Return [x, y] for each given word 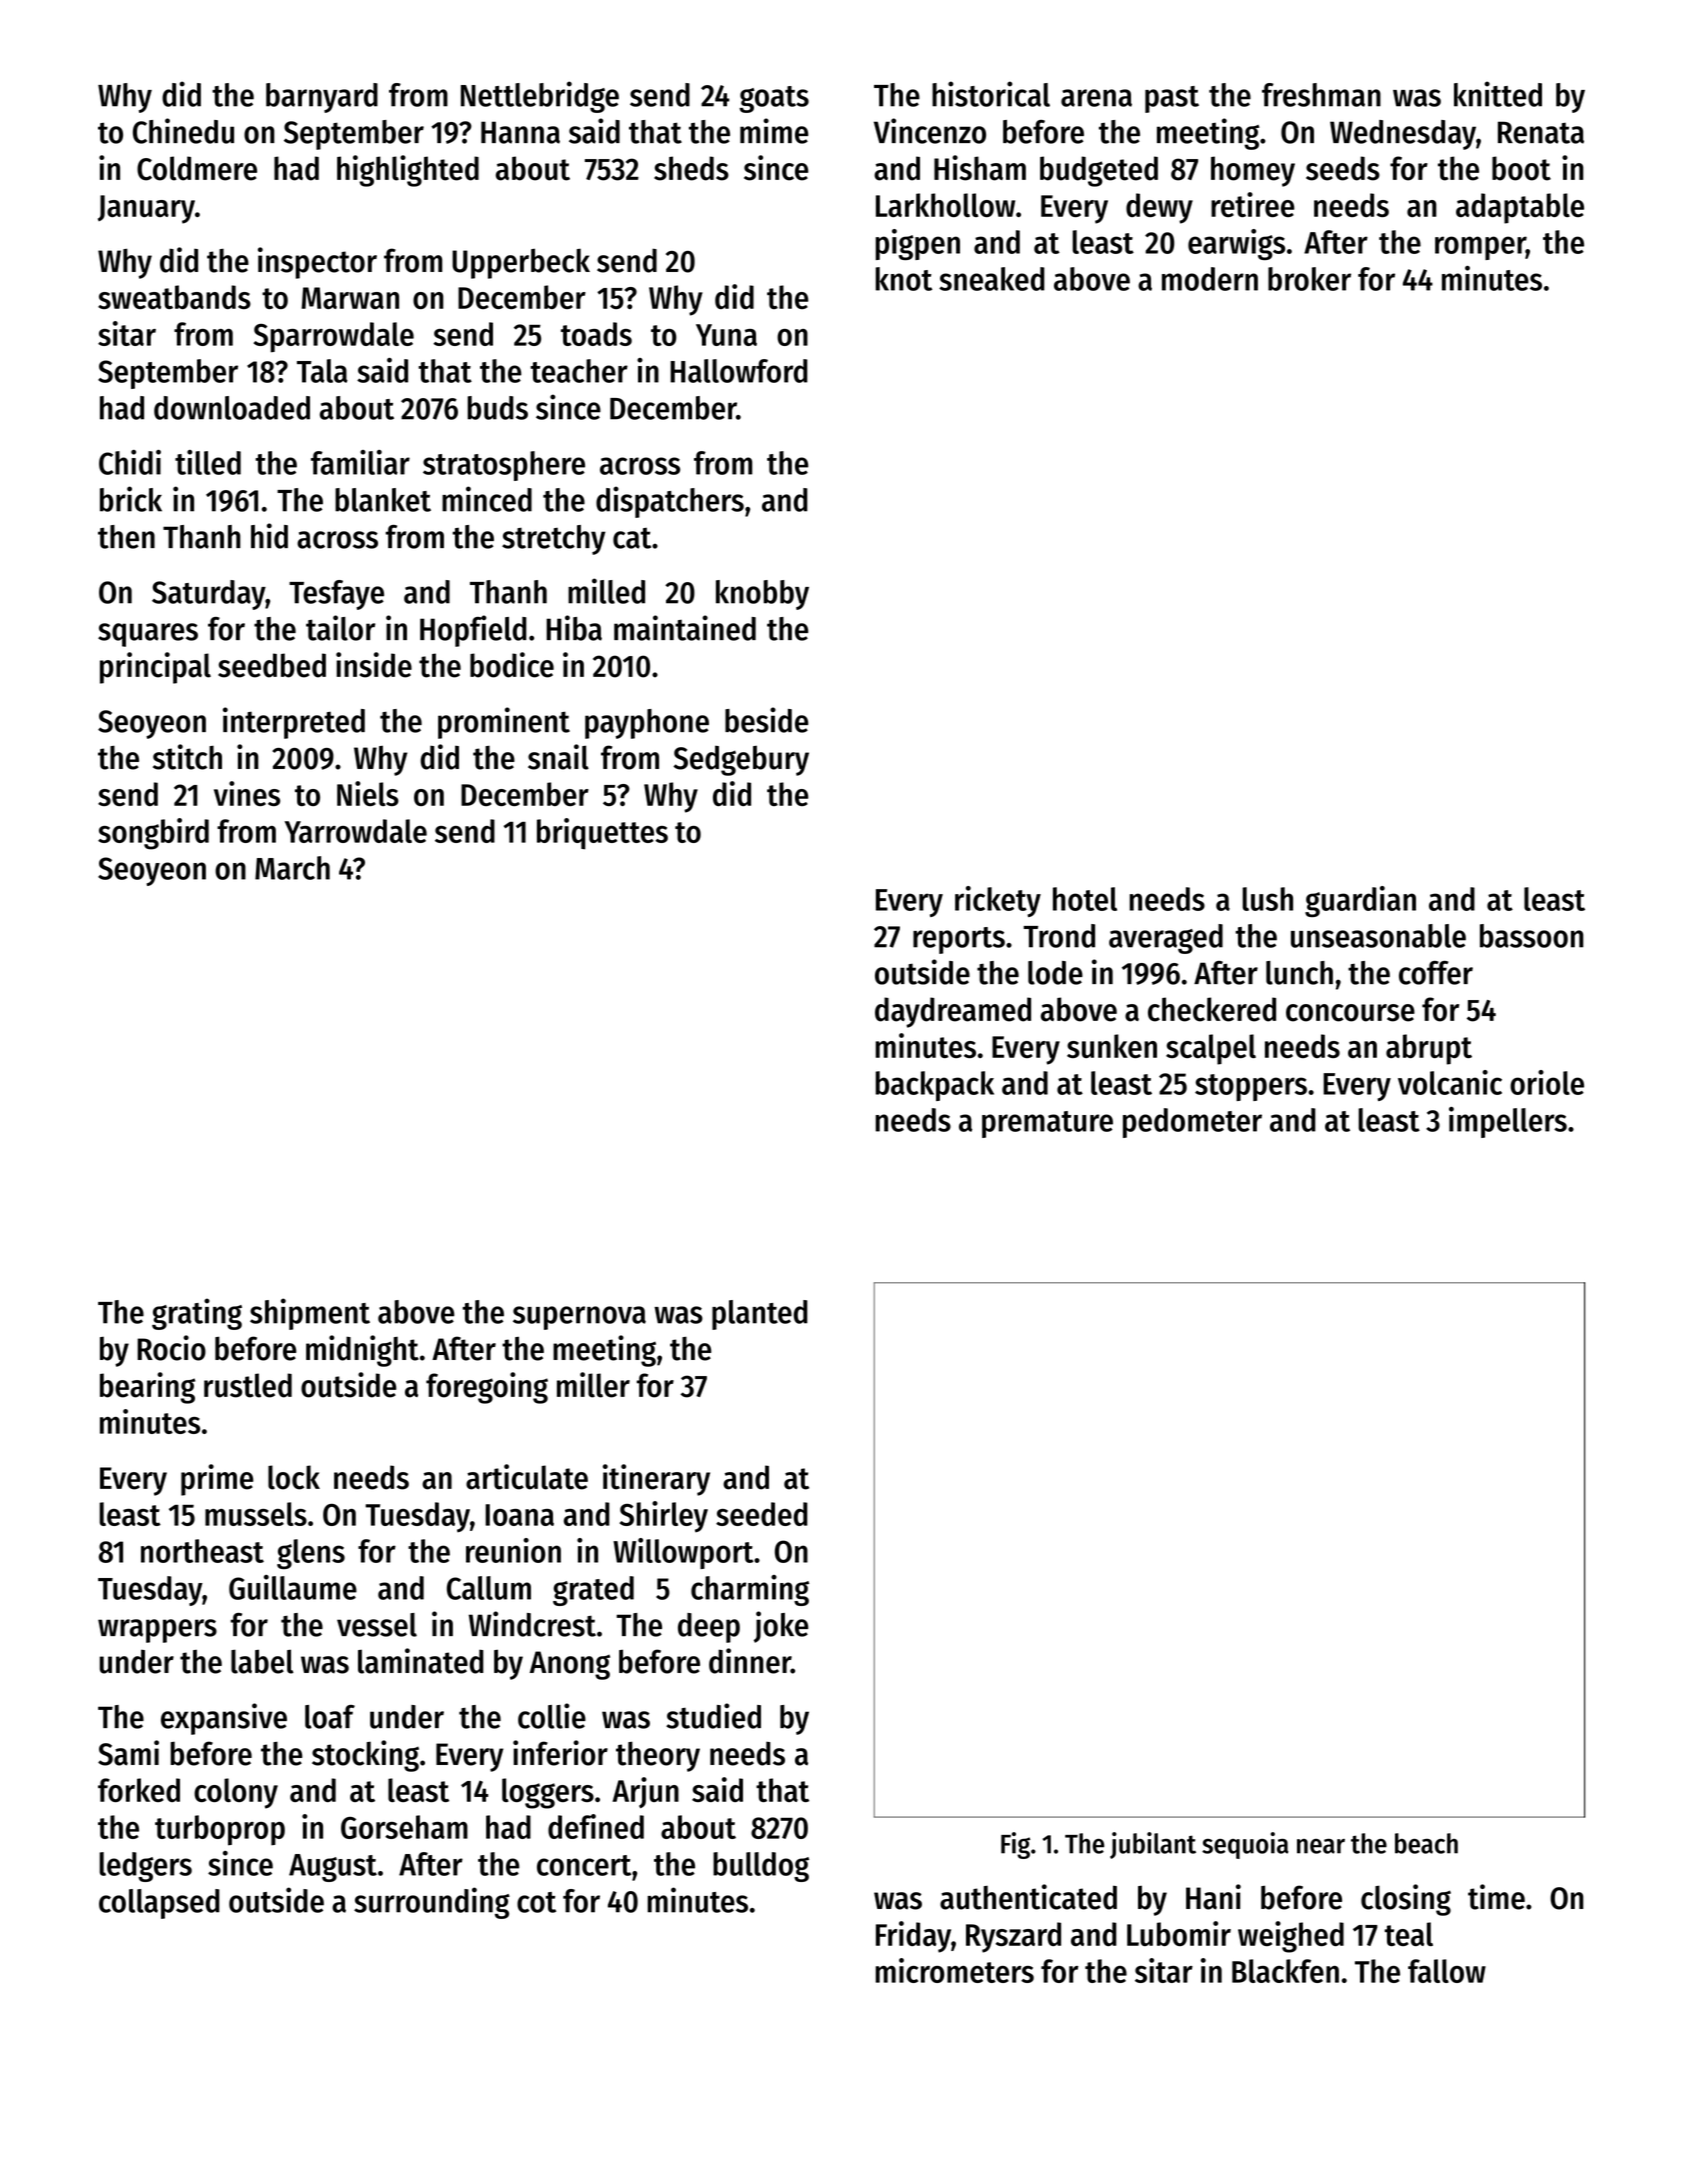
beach [1426, 1843]
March [292, 868]
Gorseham [404, 1827]
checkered [1212, 1009]
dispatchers [670, 502]
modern [1210, 279]
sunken [1112, 1046]
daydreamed [953, 1012]
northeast [202, 1551]
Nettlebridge [540, 97]
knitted [1498, 94]
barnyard [322, 98]
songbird [153, 834]
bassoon [1532, 936]
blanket [383, 500]
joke [781, 1627]
